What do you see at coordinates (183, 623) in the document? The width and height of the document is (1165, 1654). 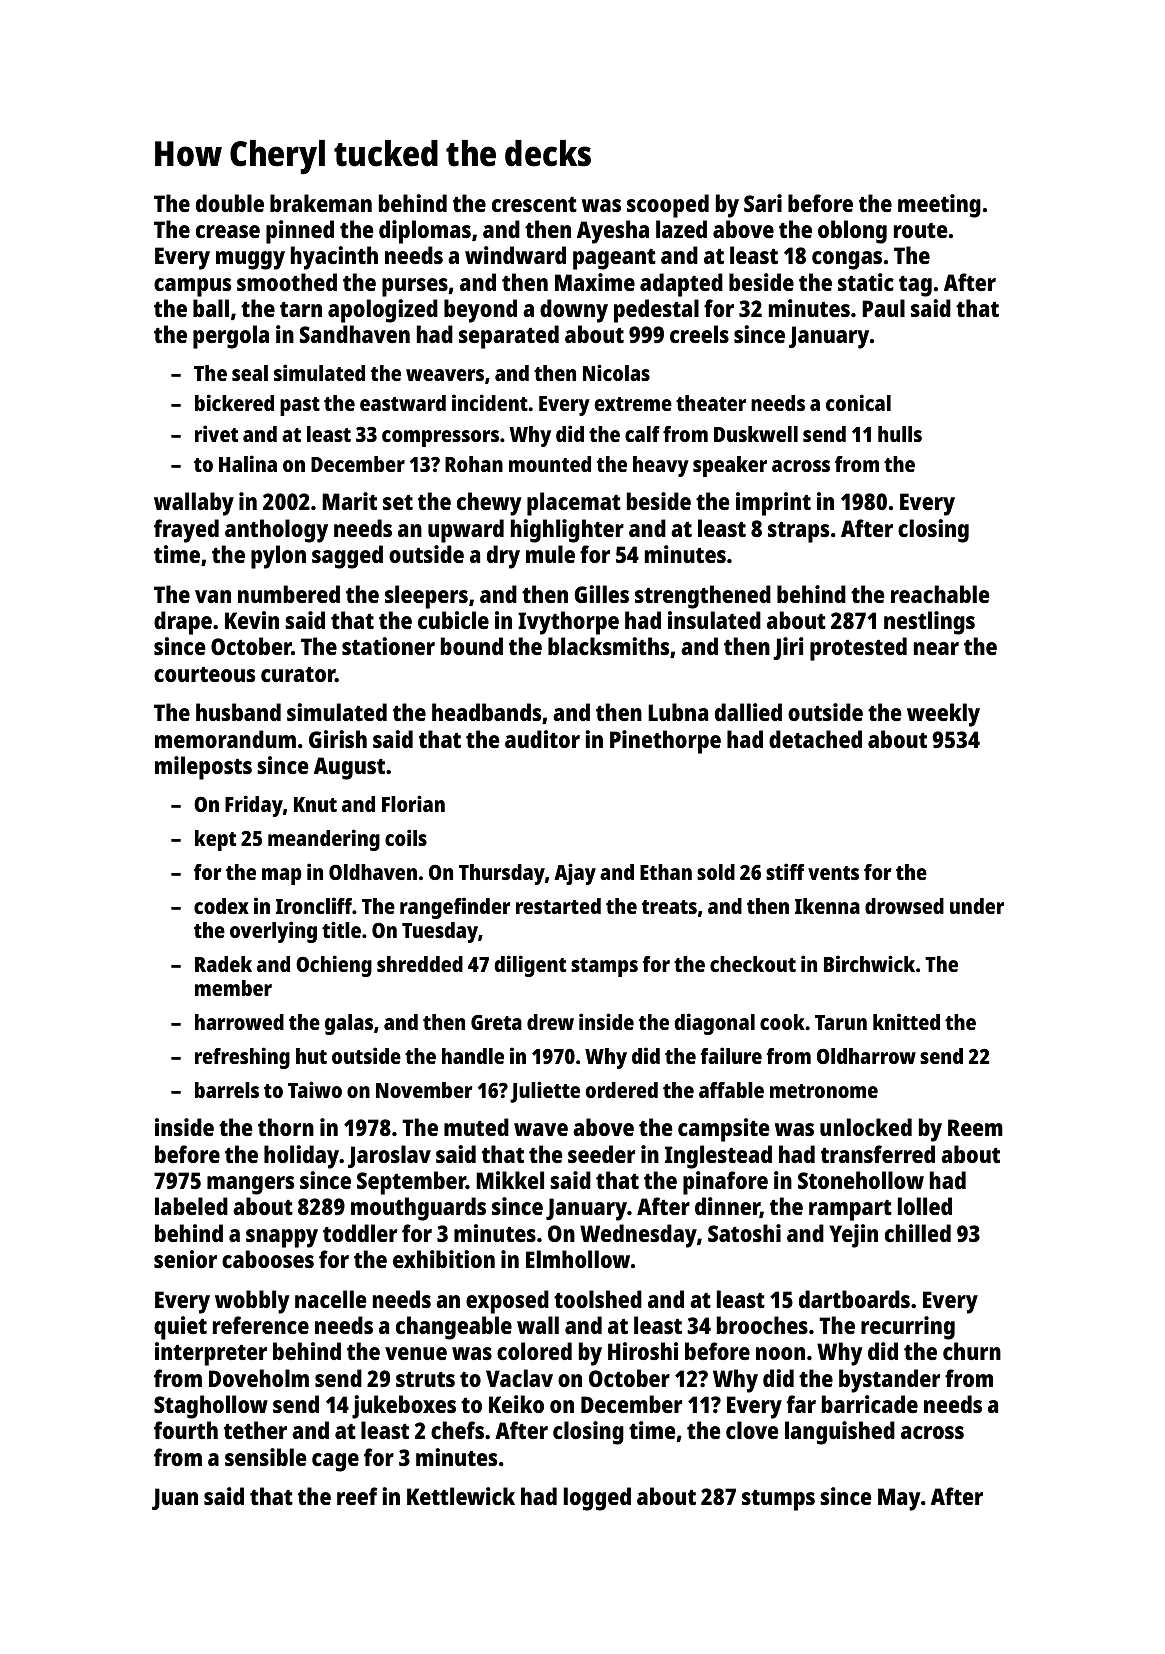 I see `drape` at bounding box center [183, 623].
